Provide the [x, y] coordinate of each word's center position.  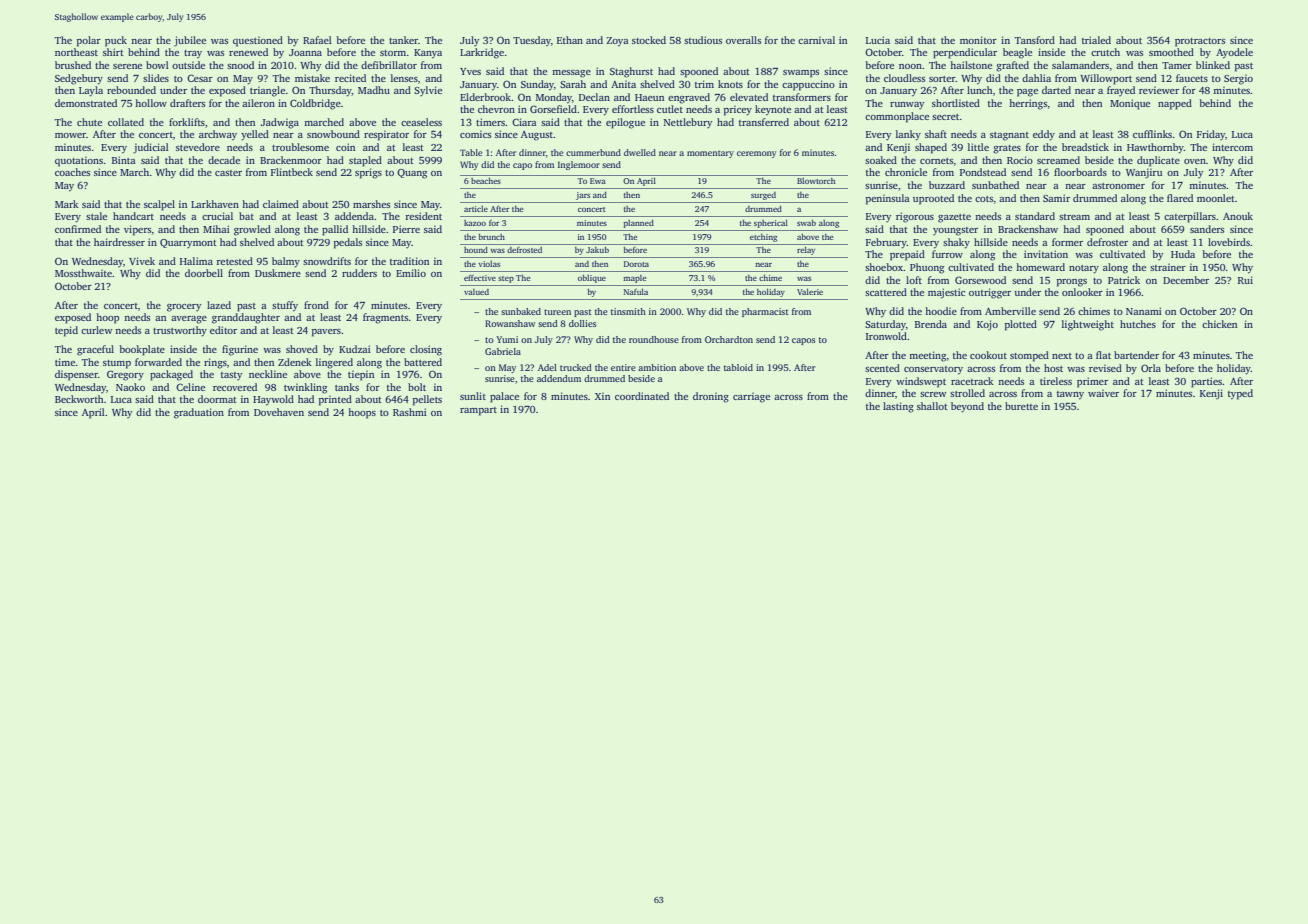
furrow [947, 254]
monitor [978, 40]
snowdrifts [327, 261]
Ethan [570, 40]
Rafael [317, 40]
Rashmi [410, 412]
